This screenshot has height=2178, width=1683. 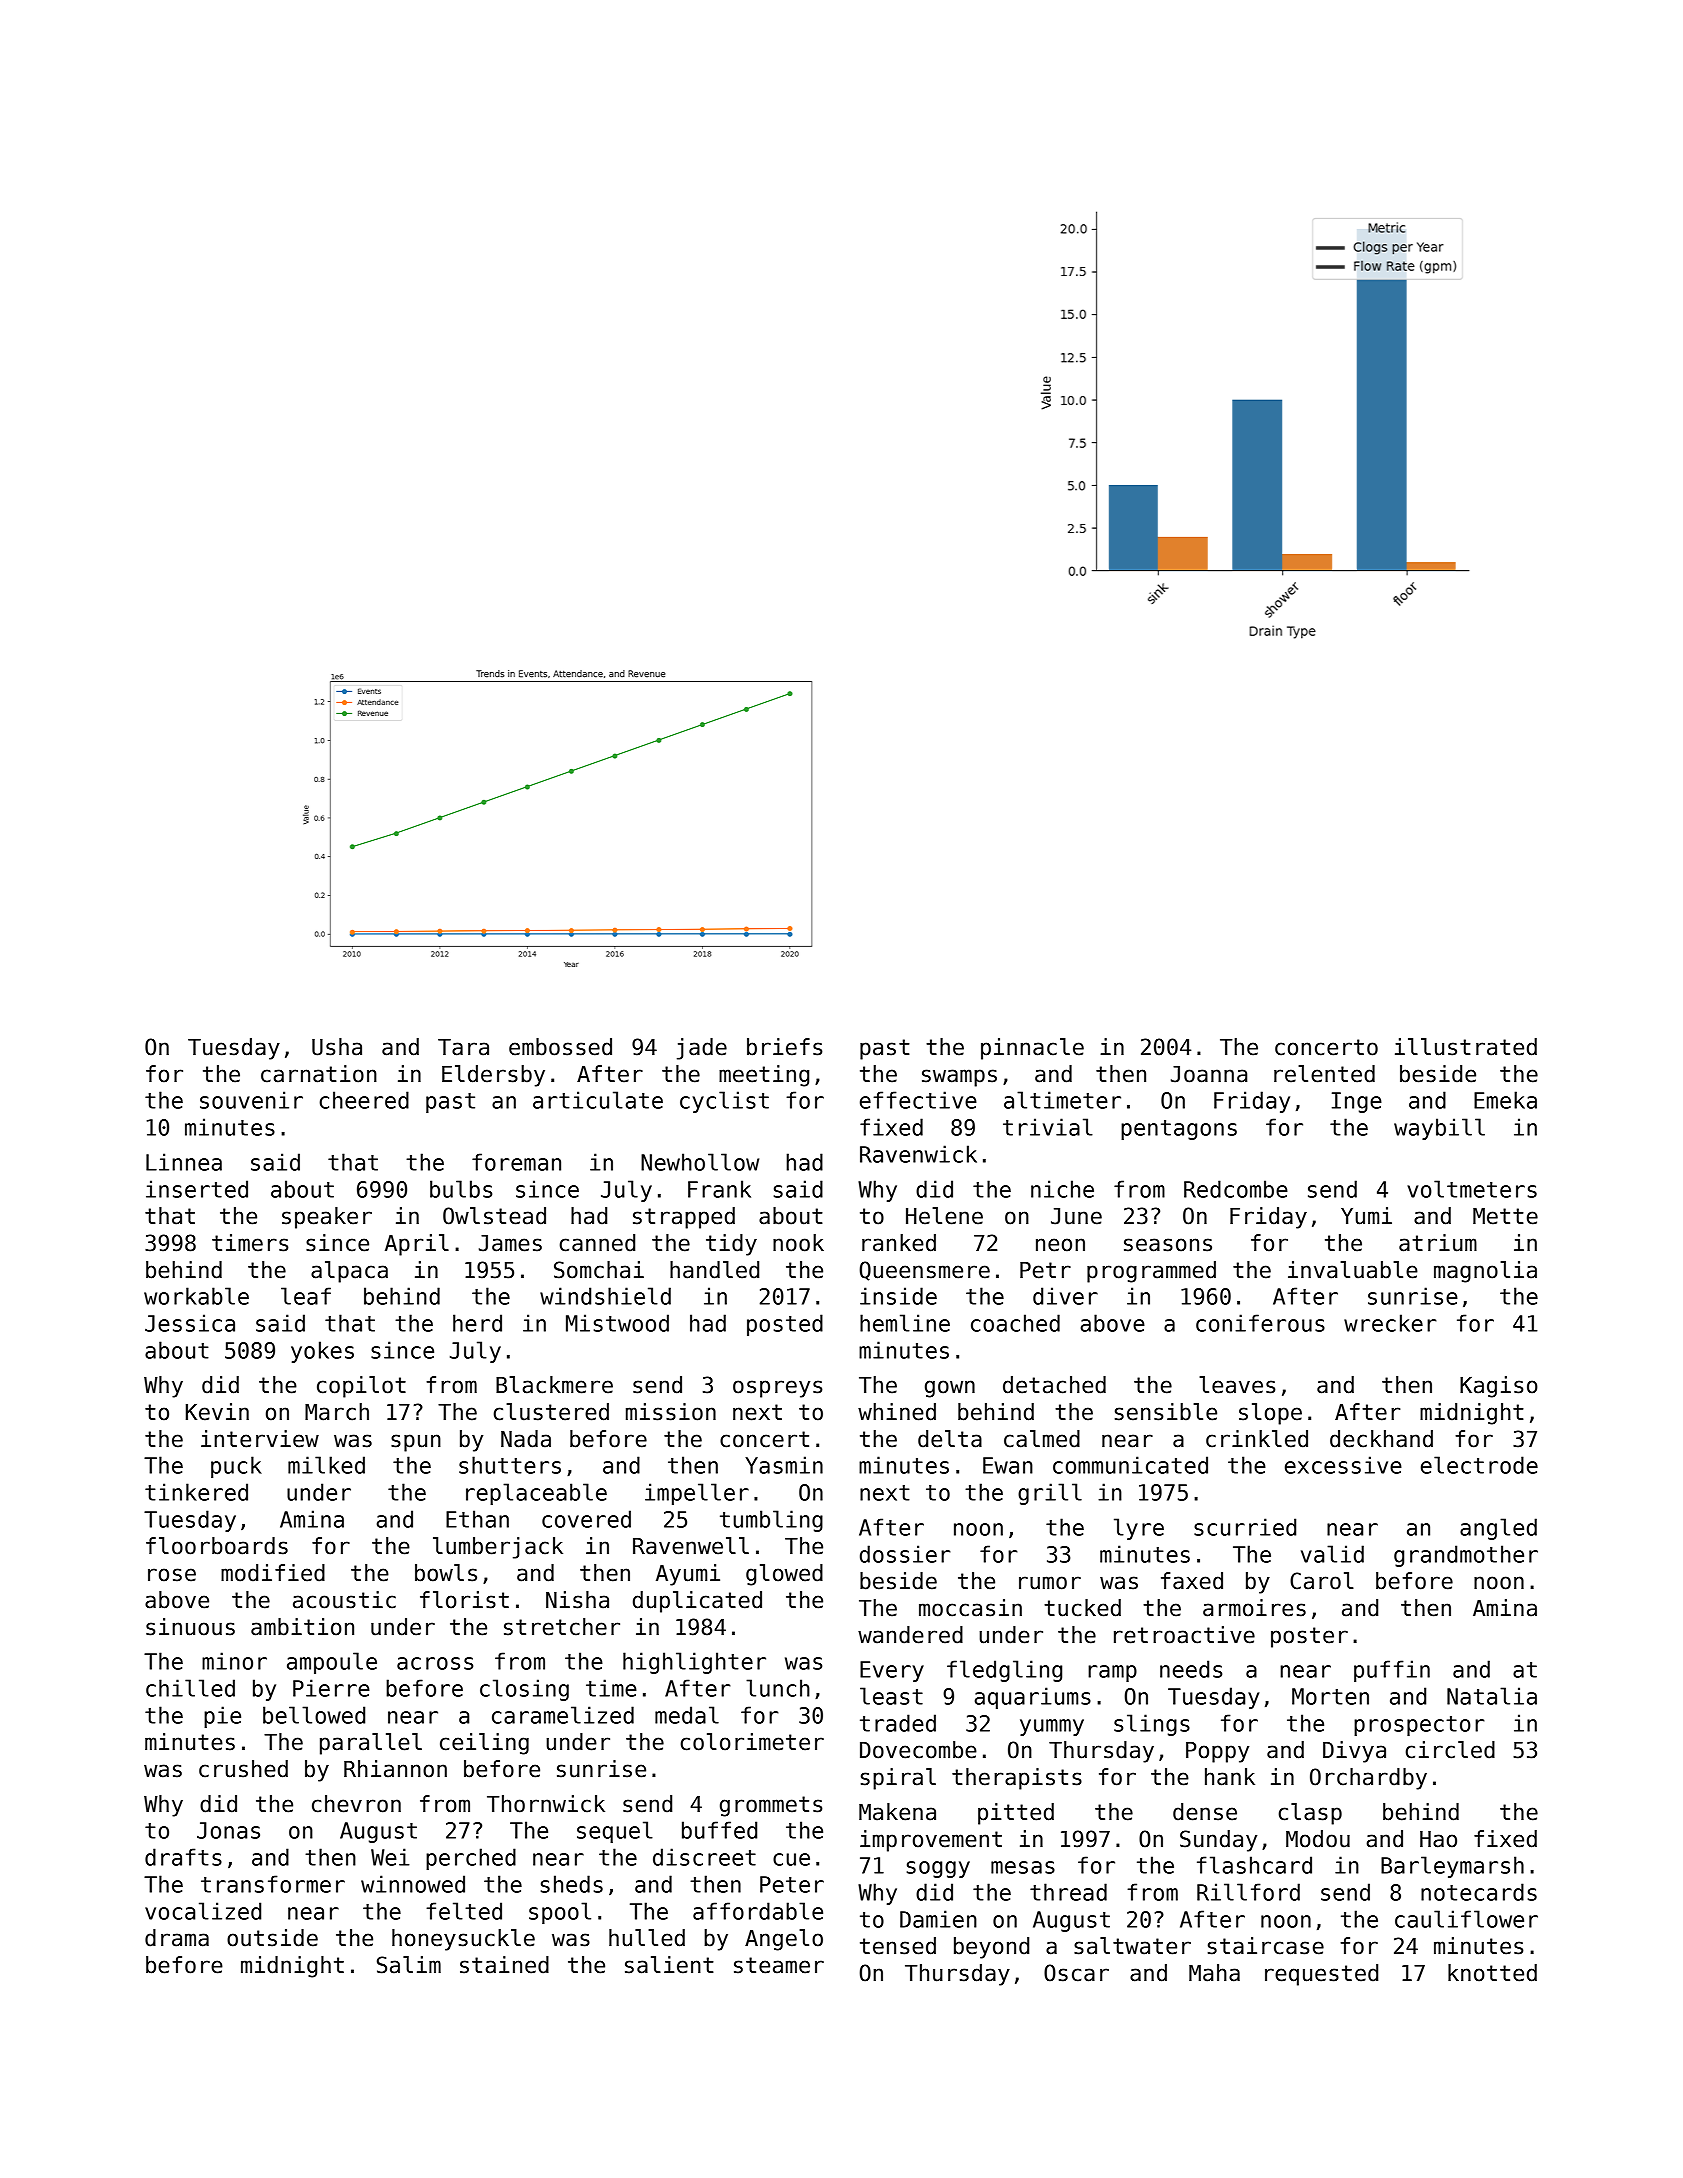 What do you see at coordinates (687, 1715) in the screenshot?
I see `medal` at bounding box center [687, 1715].
